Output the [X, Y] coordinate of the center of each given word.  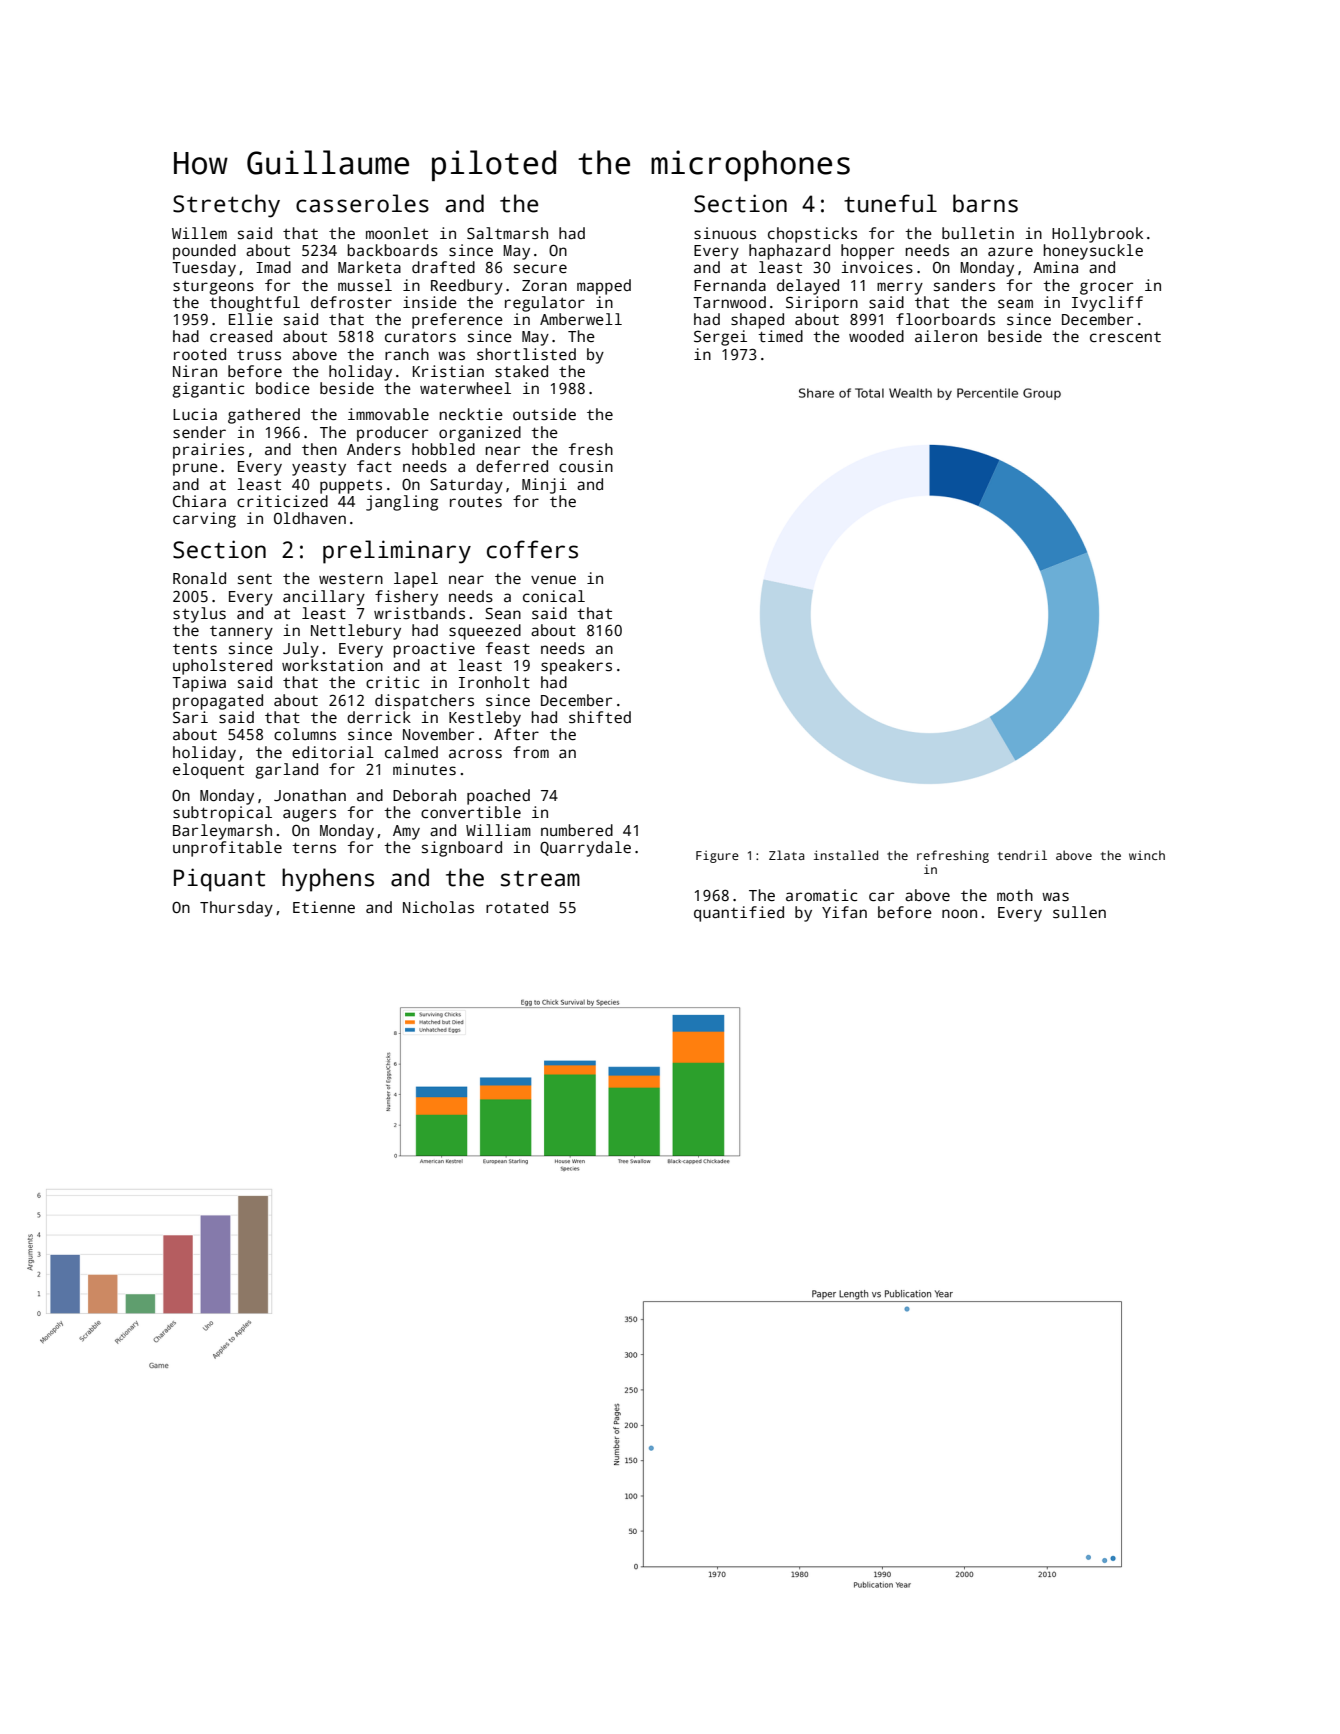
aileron [946, 336]
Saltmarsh [507, 233]
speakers [576, 667]
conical [554, 596]
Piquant [219, 880]
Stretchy [226, 206]
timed [780, 336]
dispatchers [424, 702]
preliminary [397, 552]
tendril [1022, 855]
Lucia [195, 414]
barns [985, 203]
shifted [600, 717]
